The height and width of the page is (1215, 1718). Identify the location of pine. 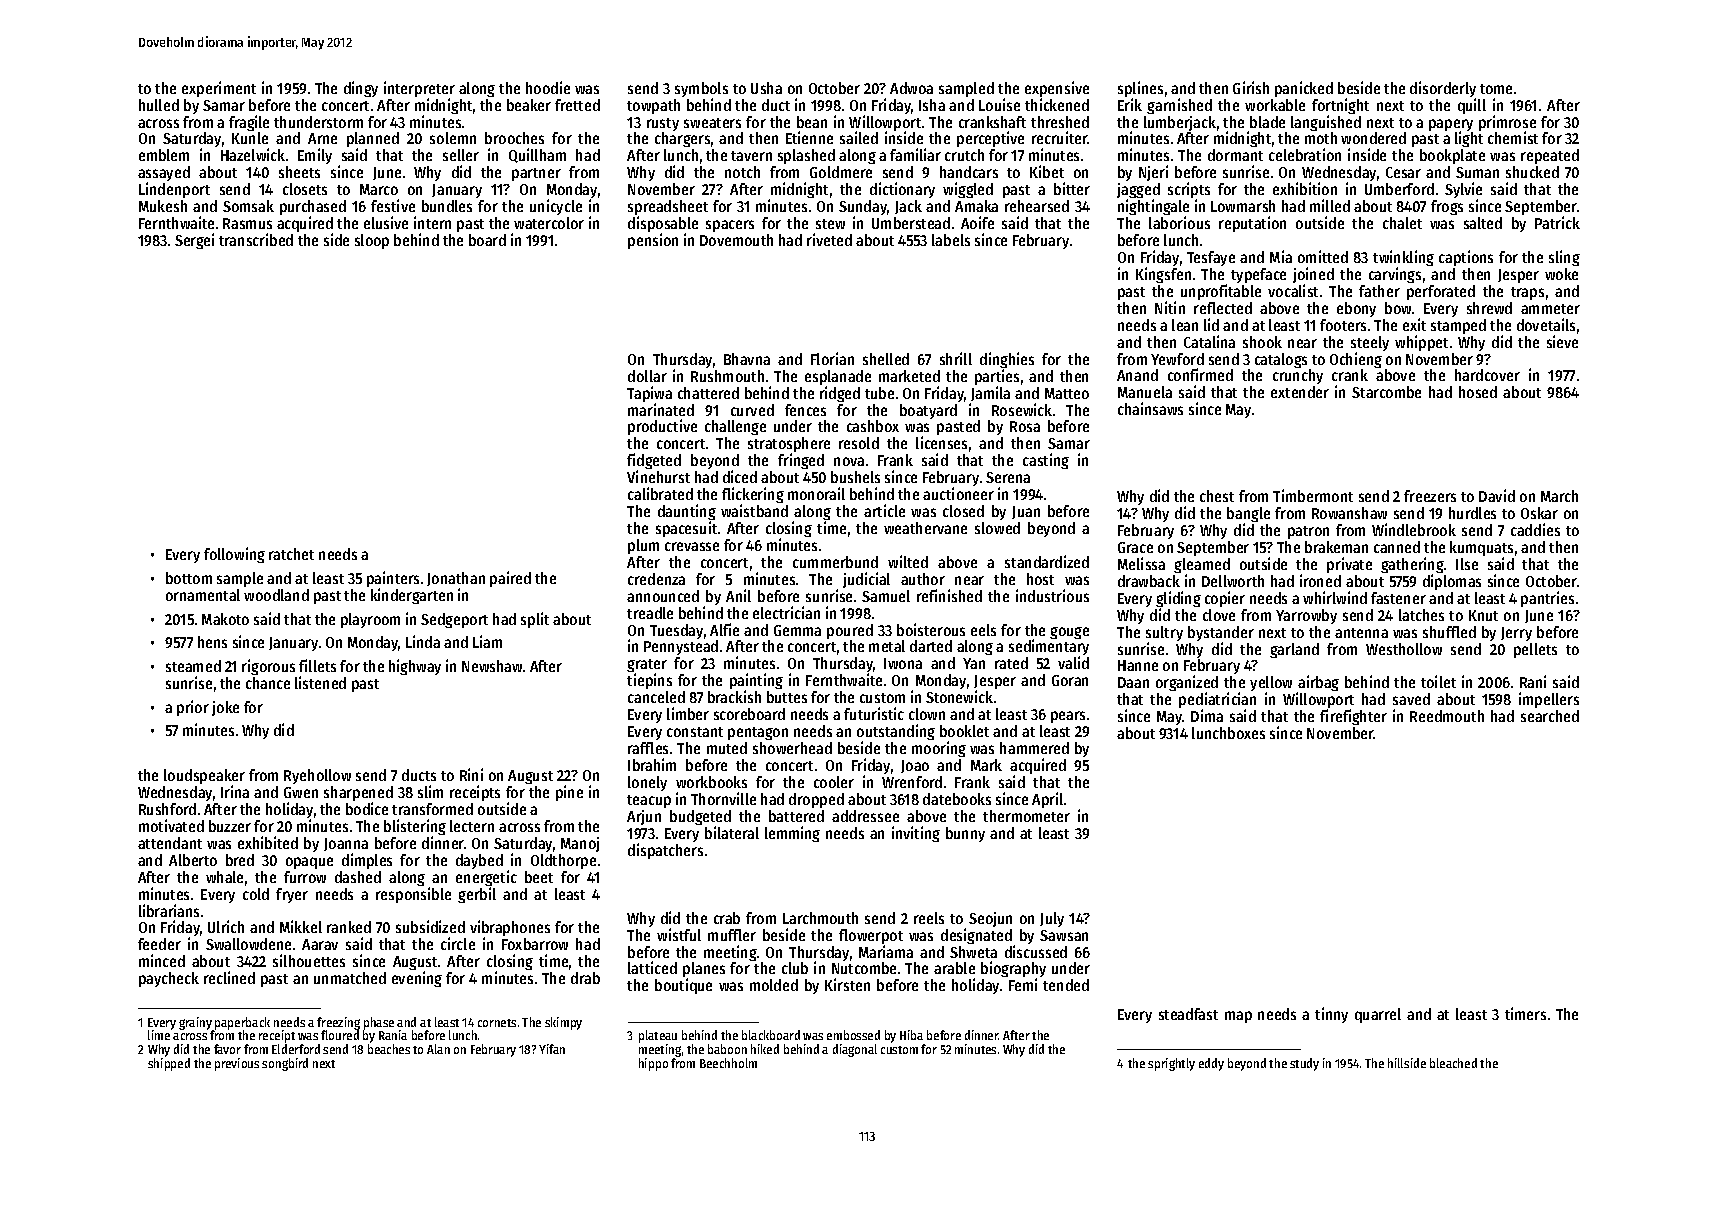
(569, 793).
